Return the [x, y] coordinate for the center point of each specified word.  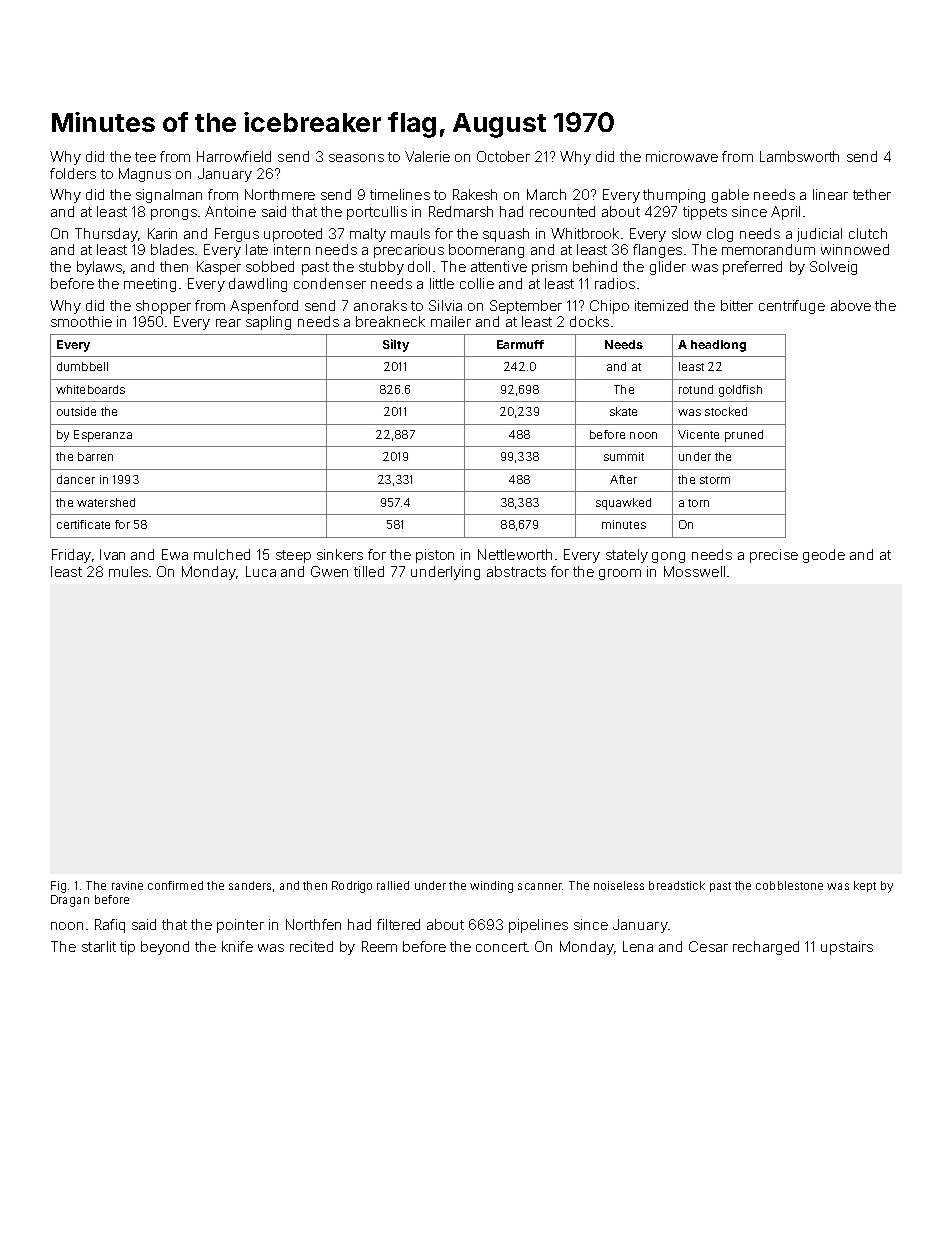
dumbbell [82, 366]
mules [128, 571]
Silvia [445, 305]
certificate [83, 524]
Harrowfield [234, 156]
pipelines [538, 926]
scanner [540, 886]
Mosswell [694, 571]
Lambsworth [799, 156]
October [503, 156]
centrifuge [792, 307]
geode [824, 556]
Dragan [70, 901]
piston [435, 556]
